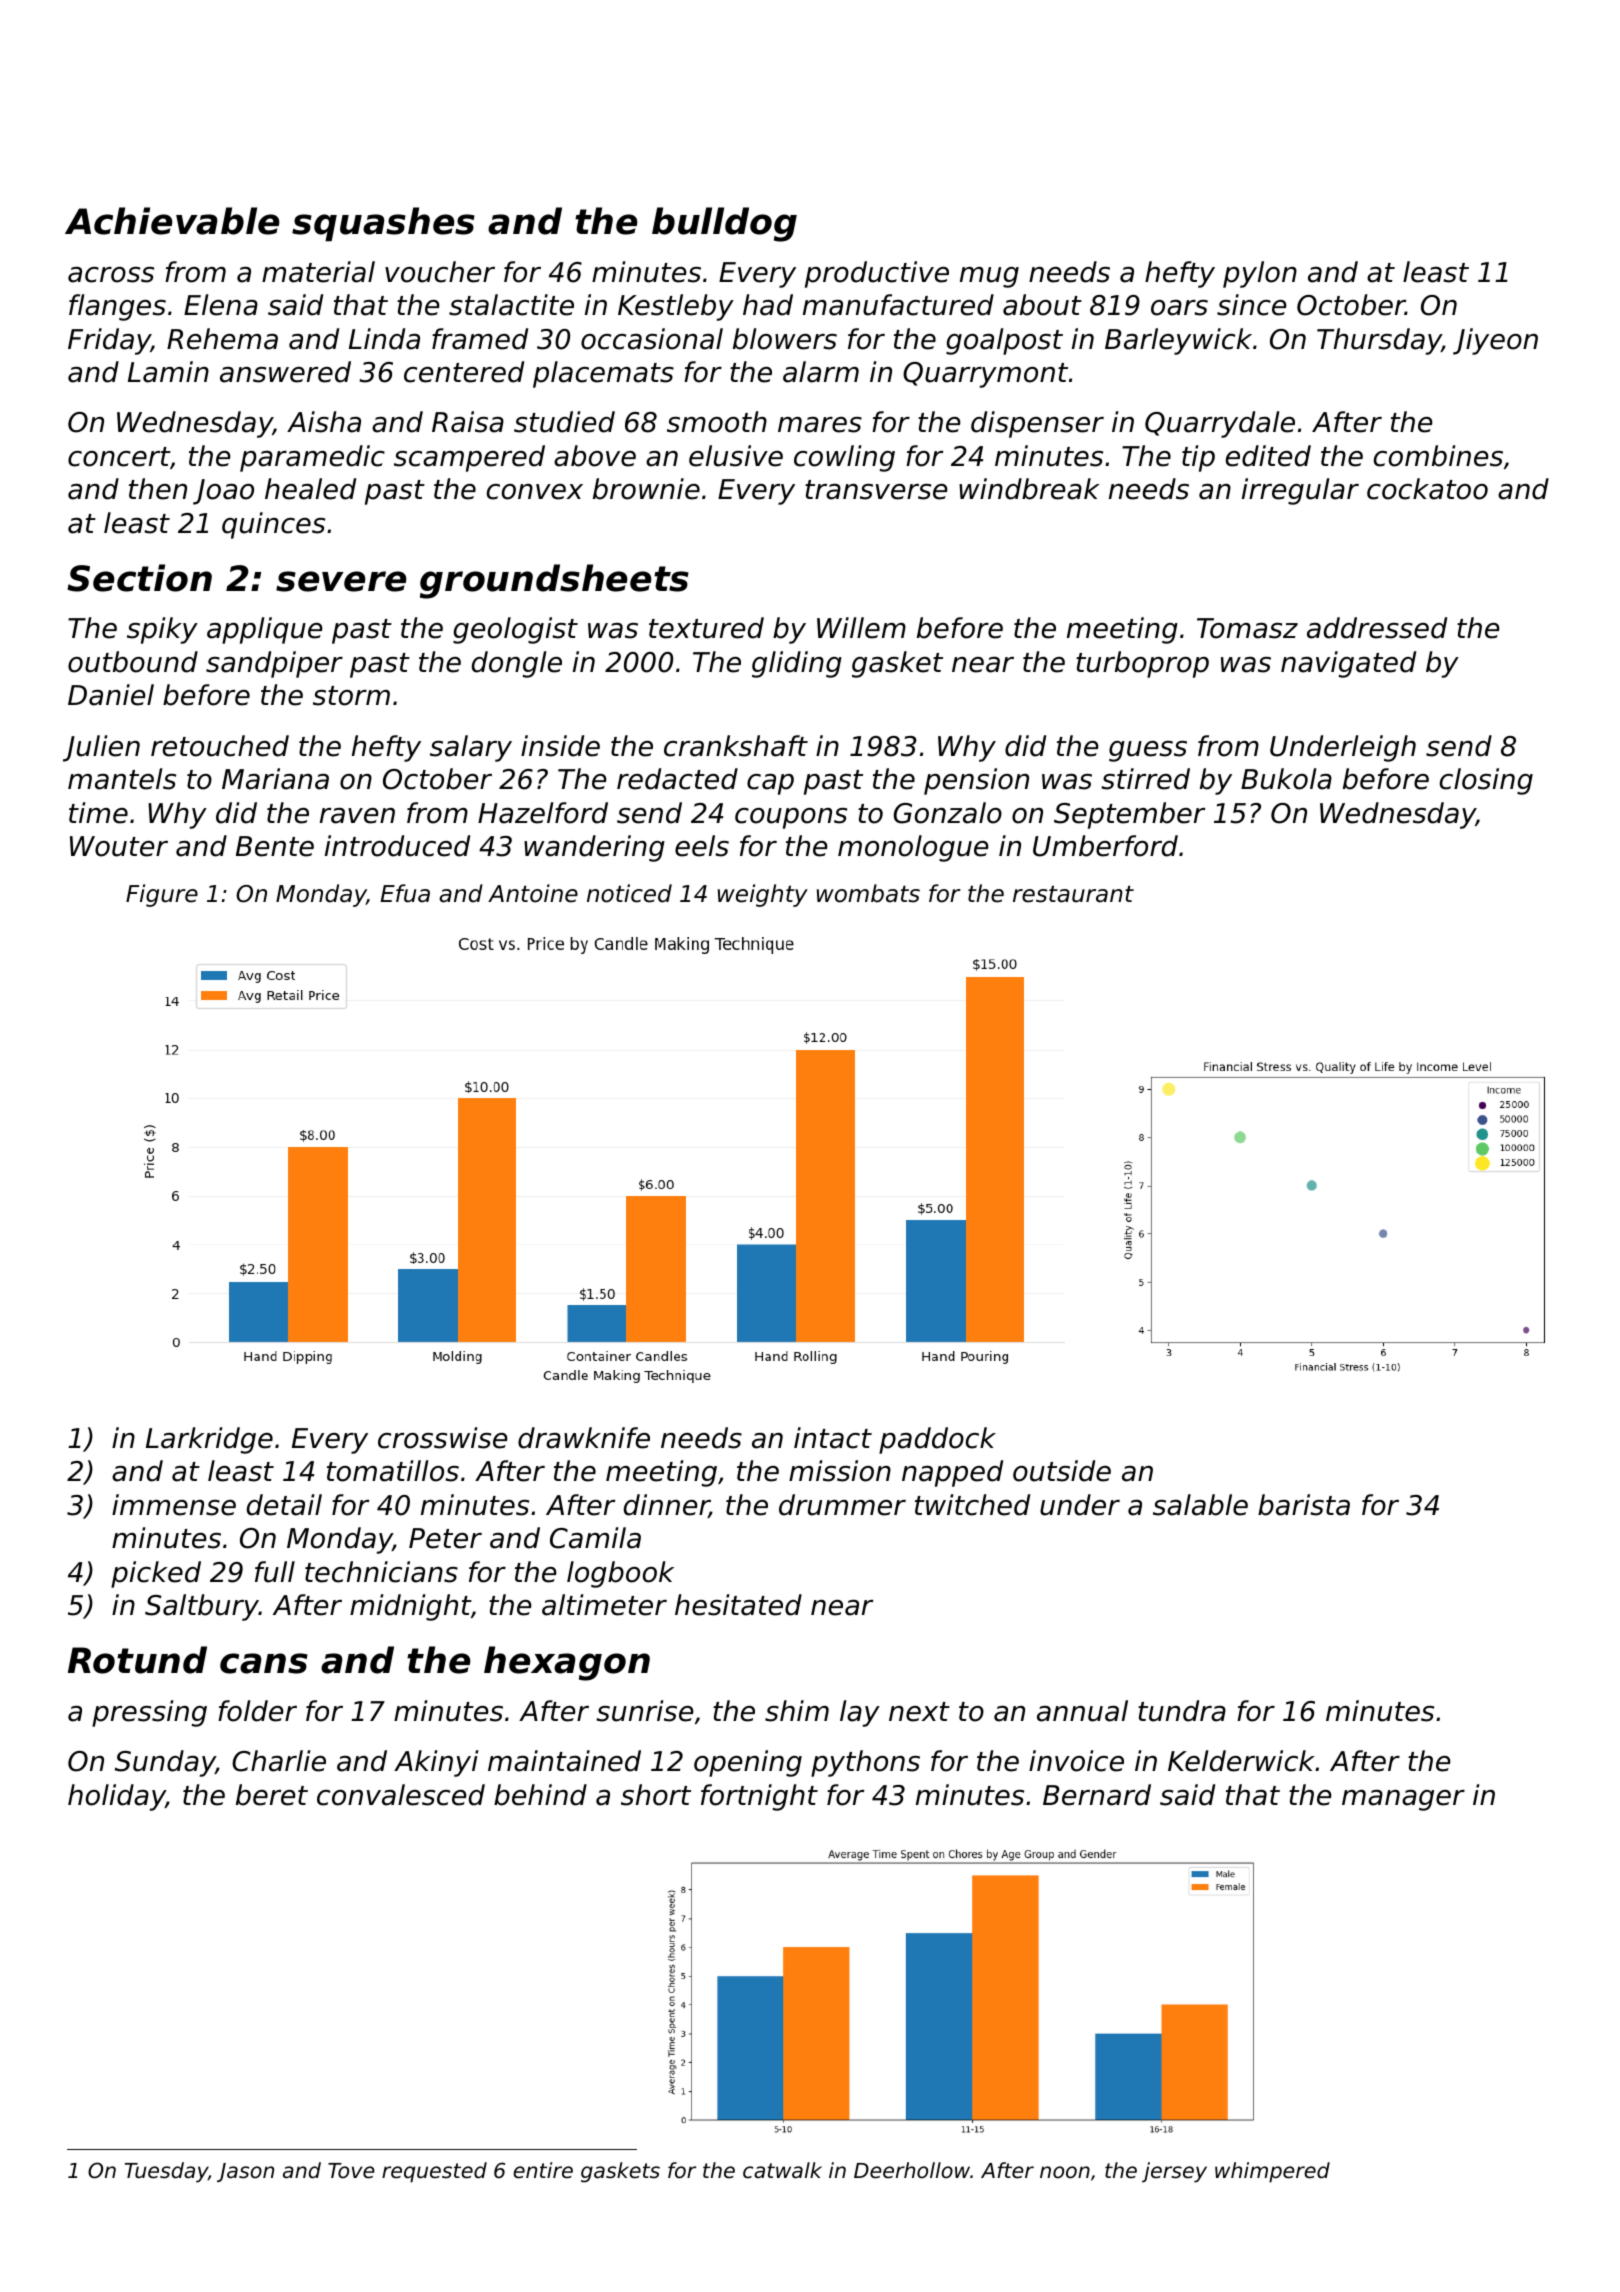  I want to click on Jason, so click(245, 2172).
